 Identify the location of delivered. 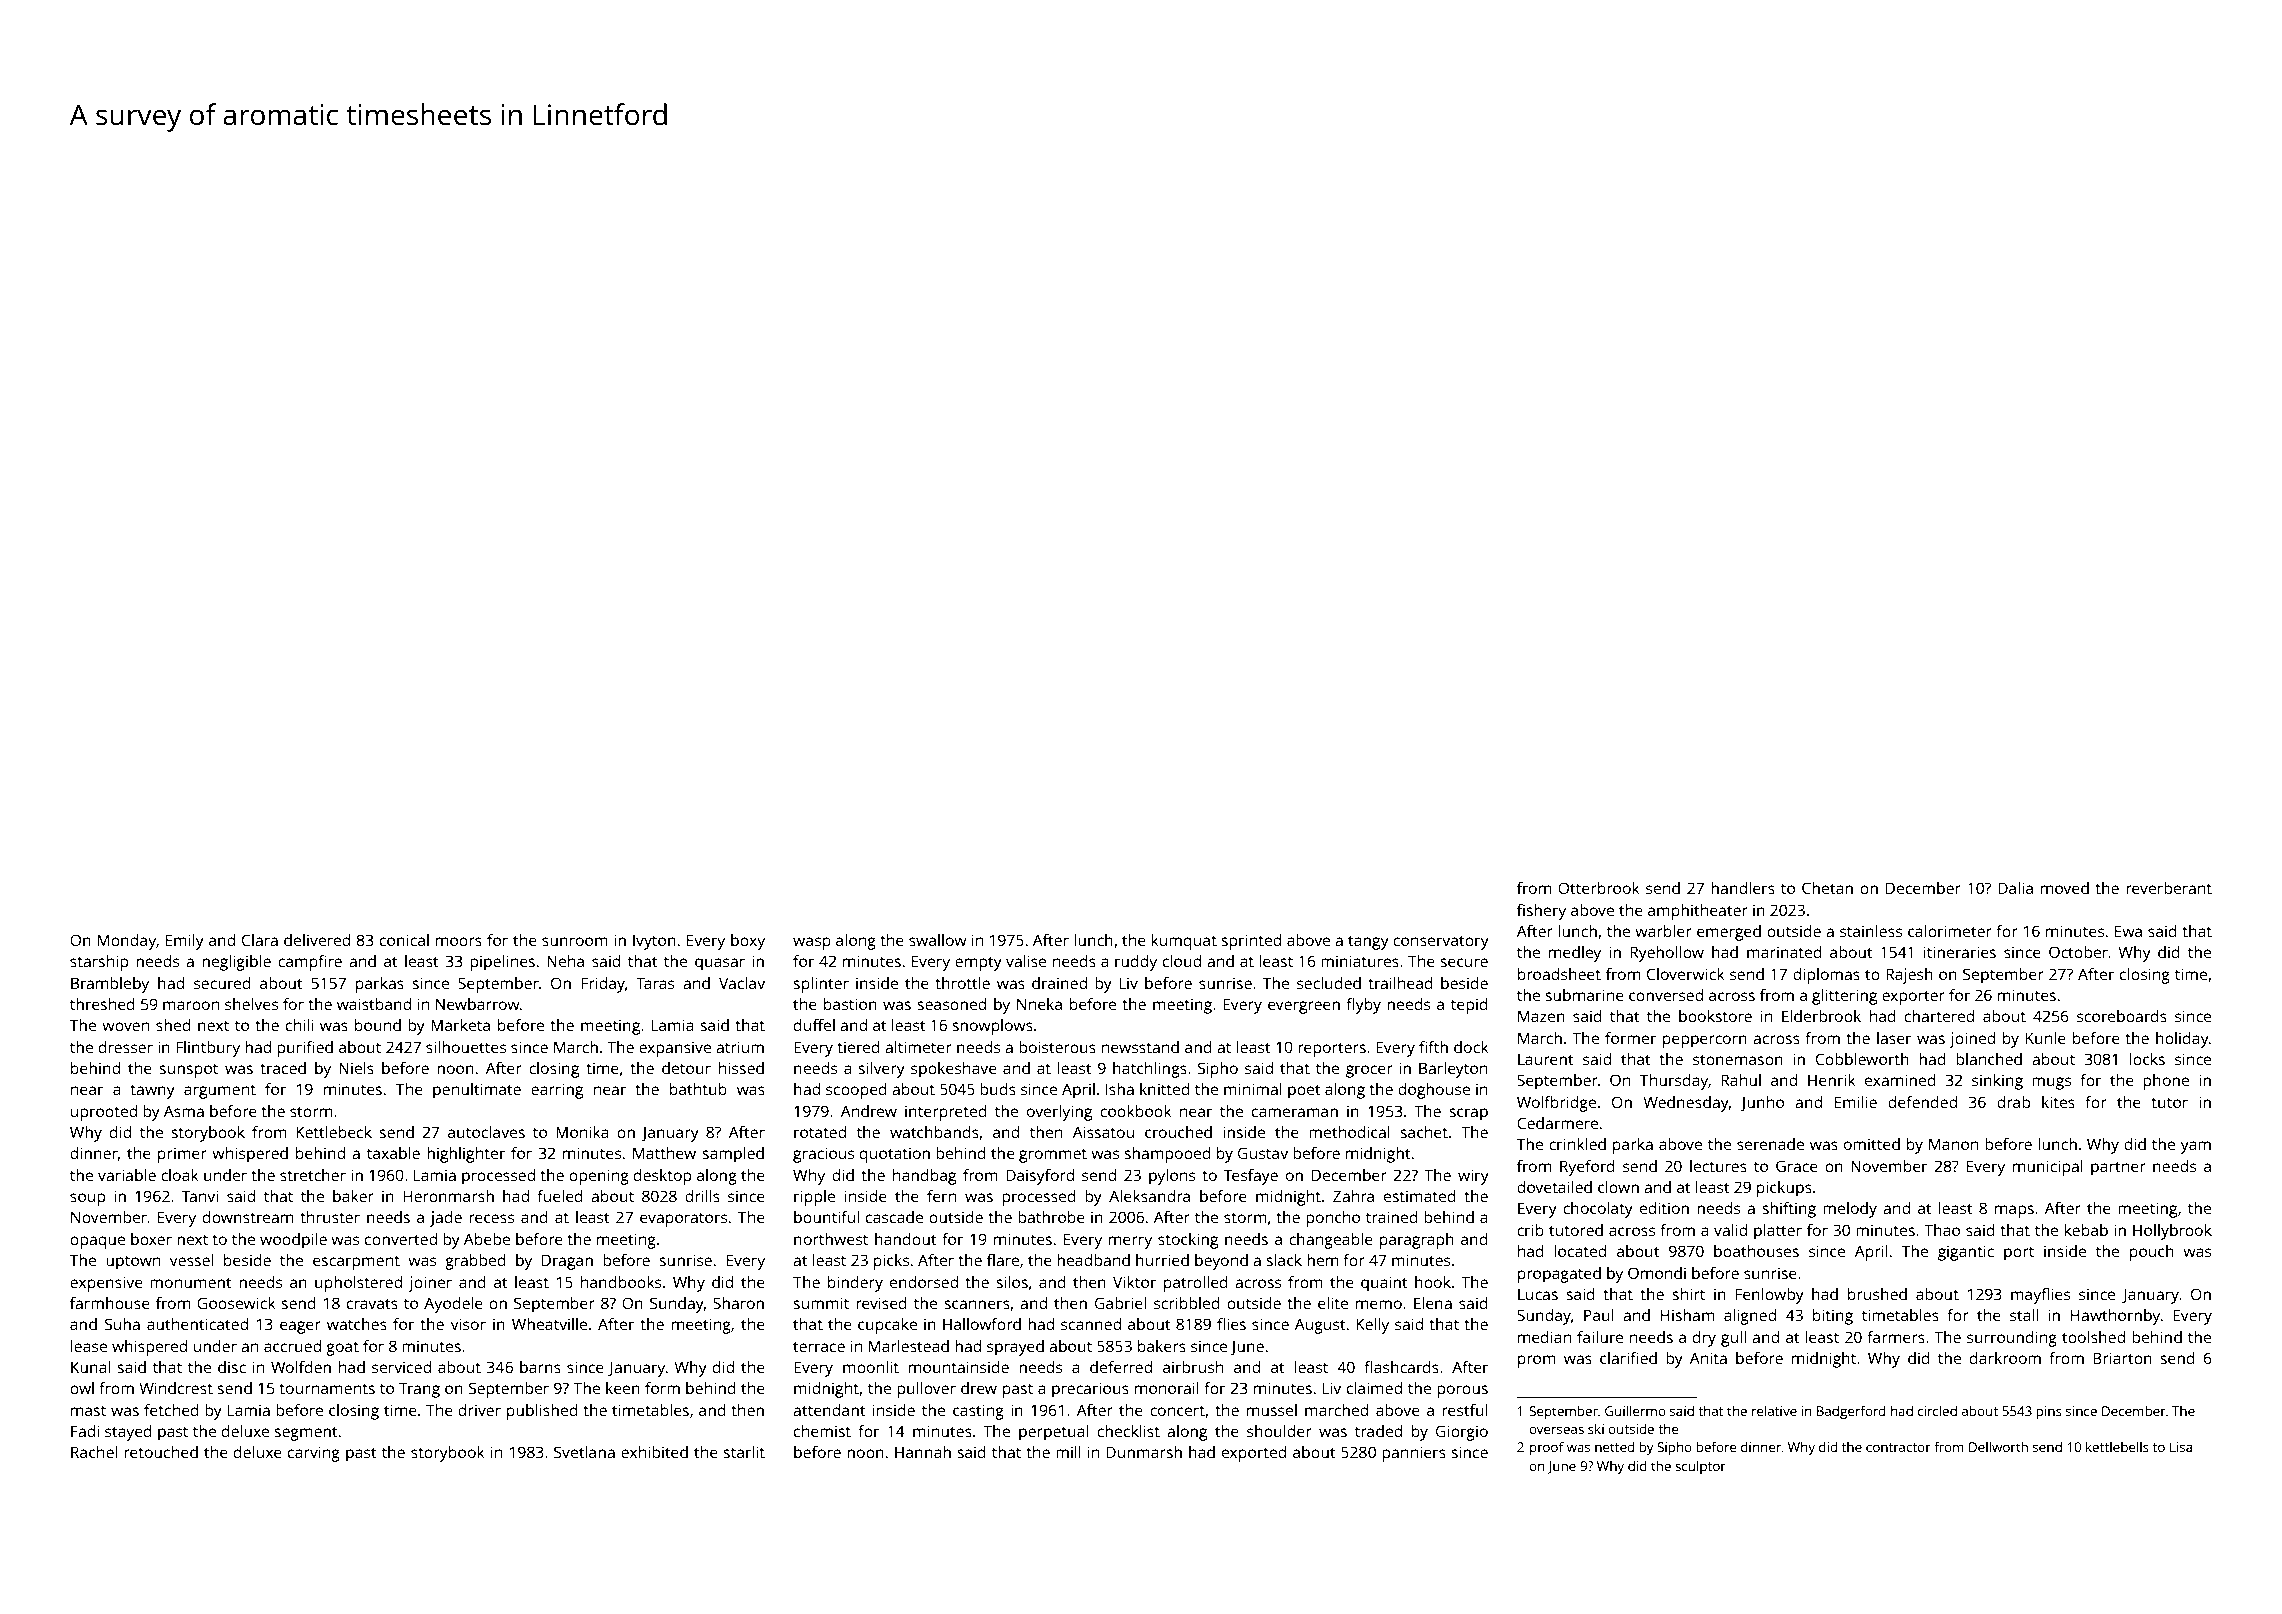
(317, 940).
